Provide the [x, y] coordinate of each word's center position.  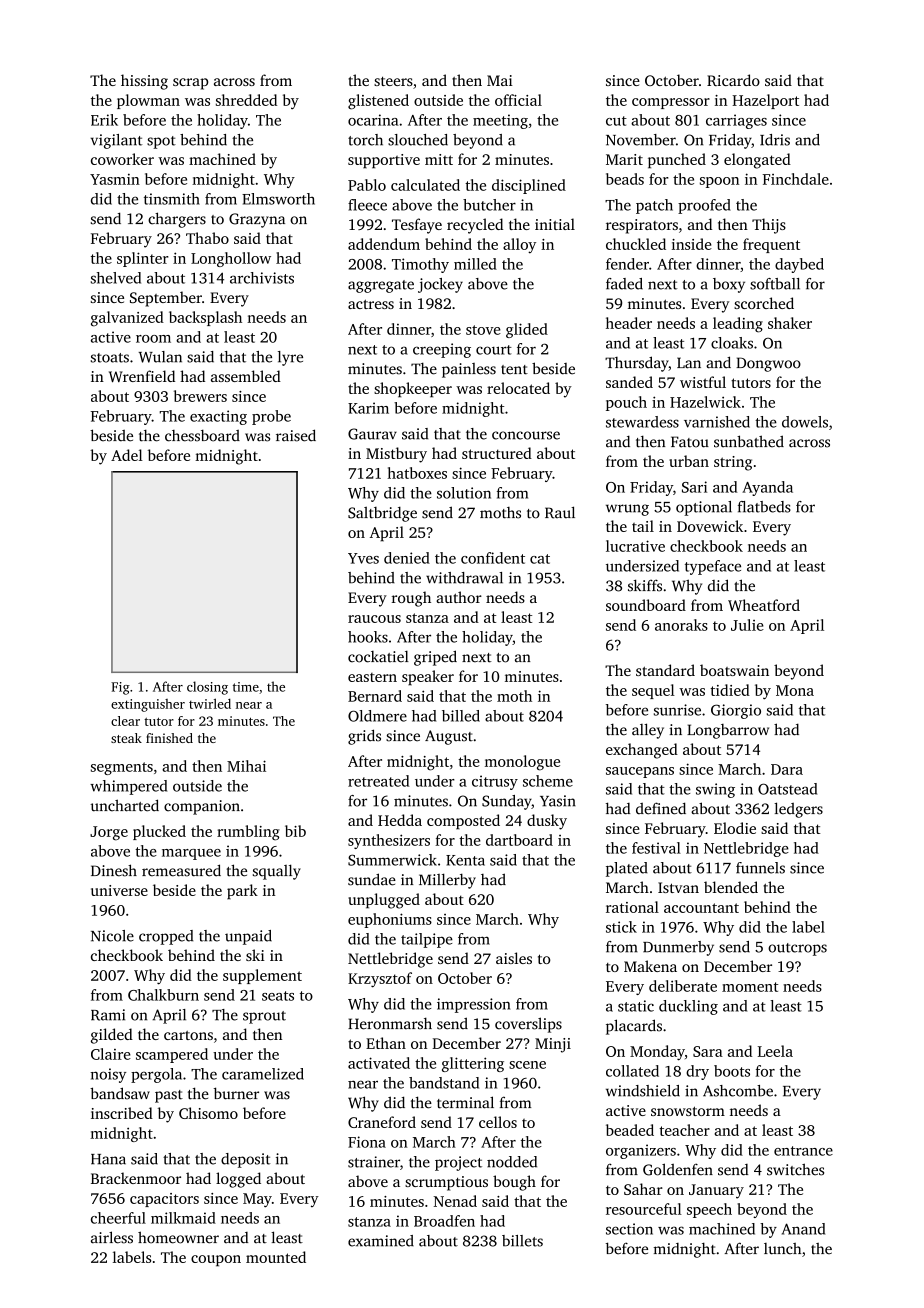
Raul [560, 512]
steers [393, 81]
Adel [127, 455]
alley [648, 731]
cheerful [118, 1218]
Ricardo [733, 80]
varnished [717, 422]
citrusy [495, 782]
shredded [246, 100]
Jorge [109, 833]
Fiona [367, 1142]
